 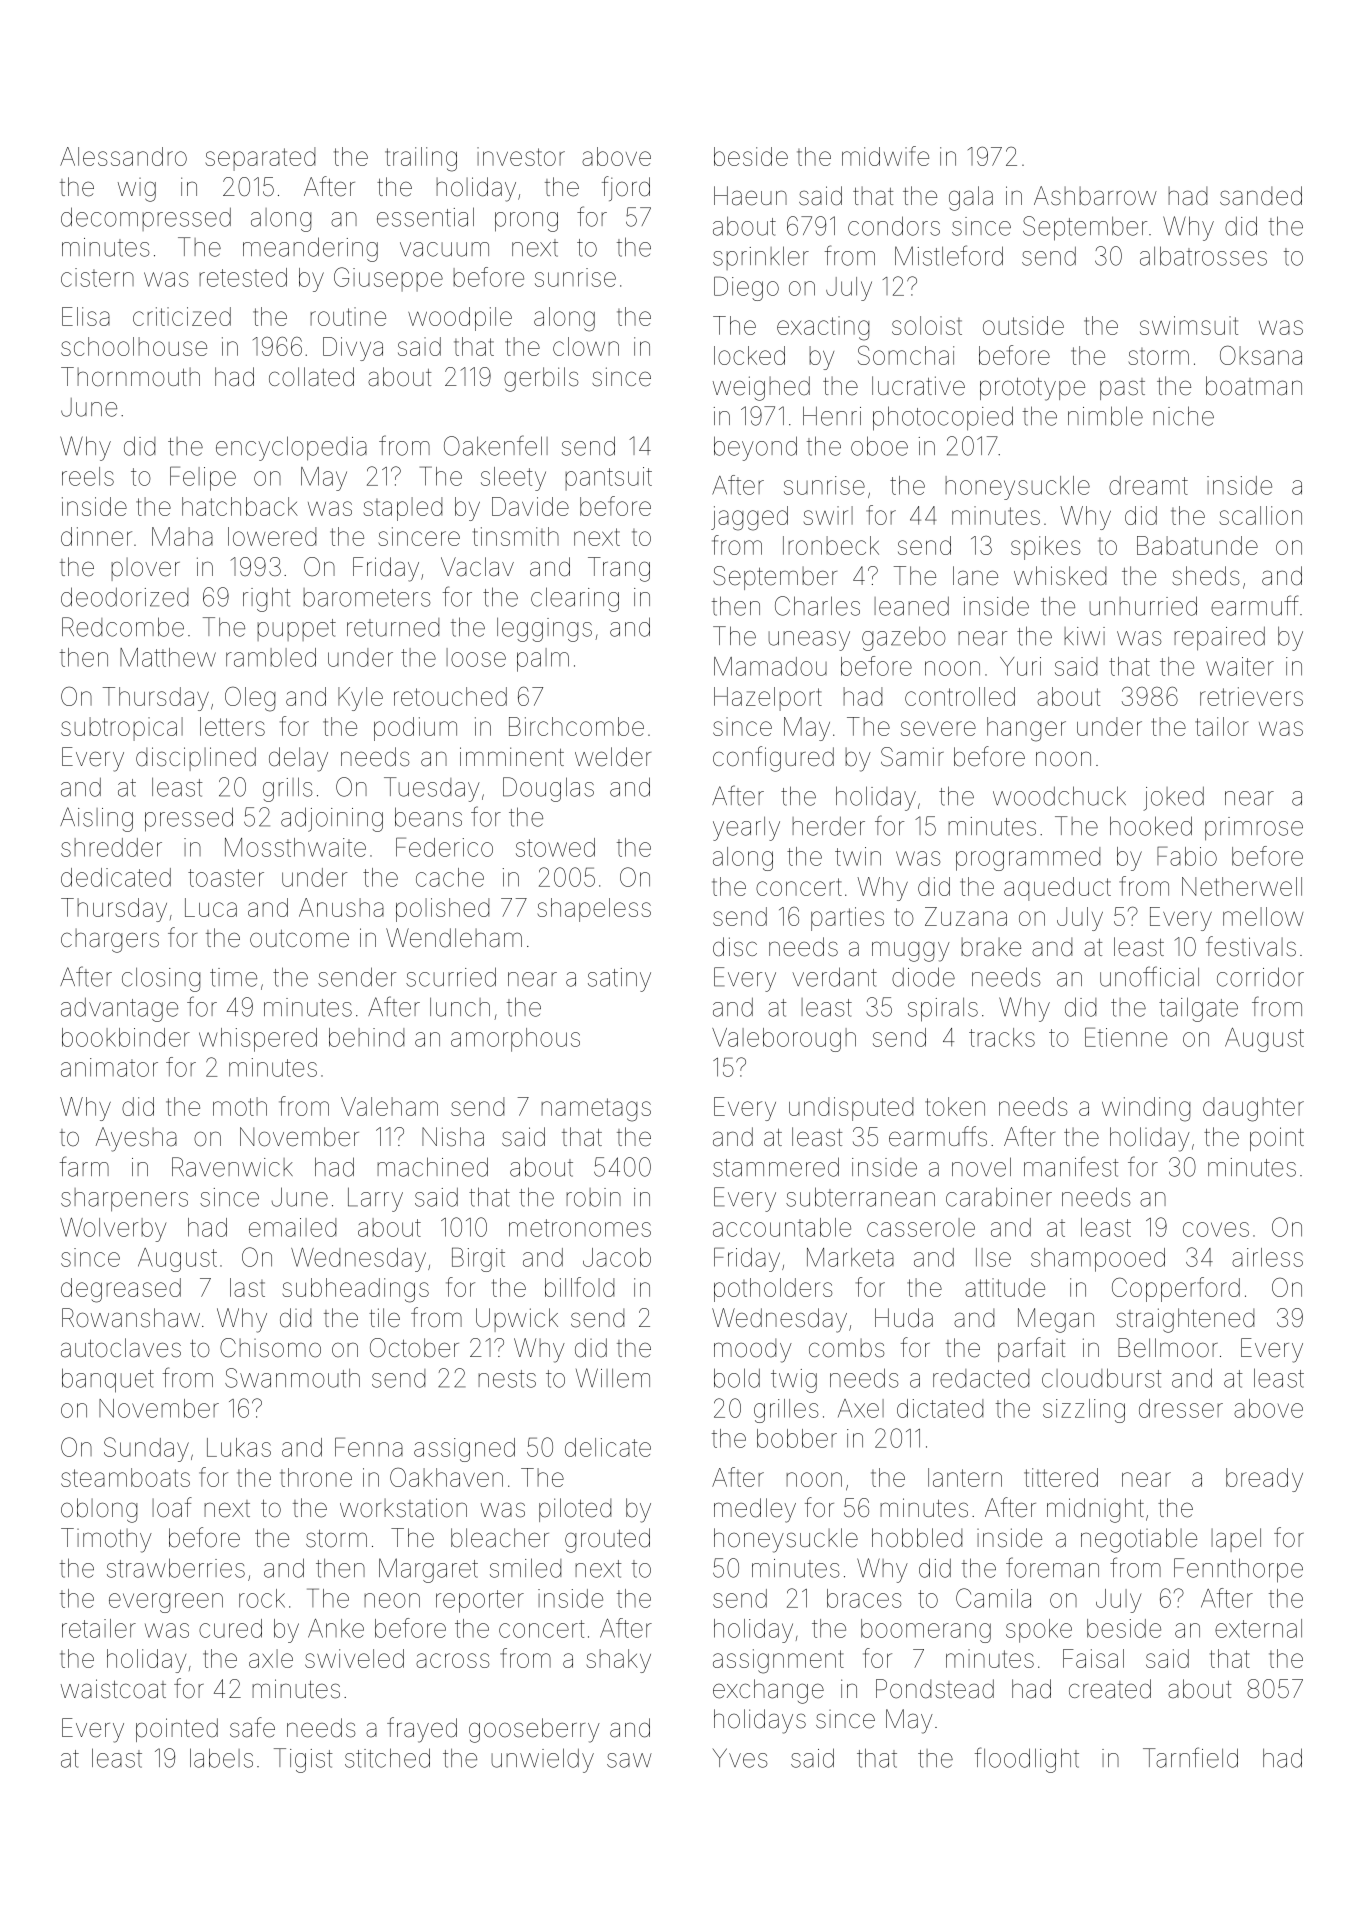 What do you see at coordinates (784, 1040) in the document?
I see `Valeborough` at bounding box center [784, 1040].
